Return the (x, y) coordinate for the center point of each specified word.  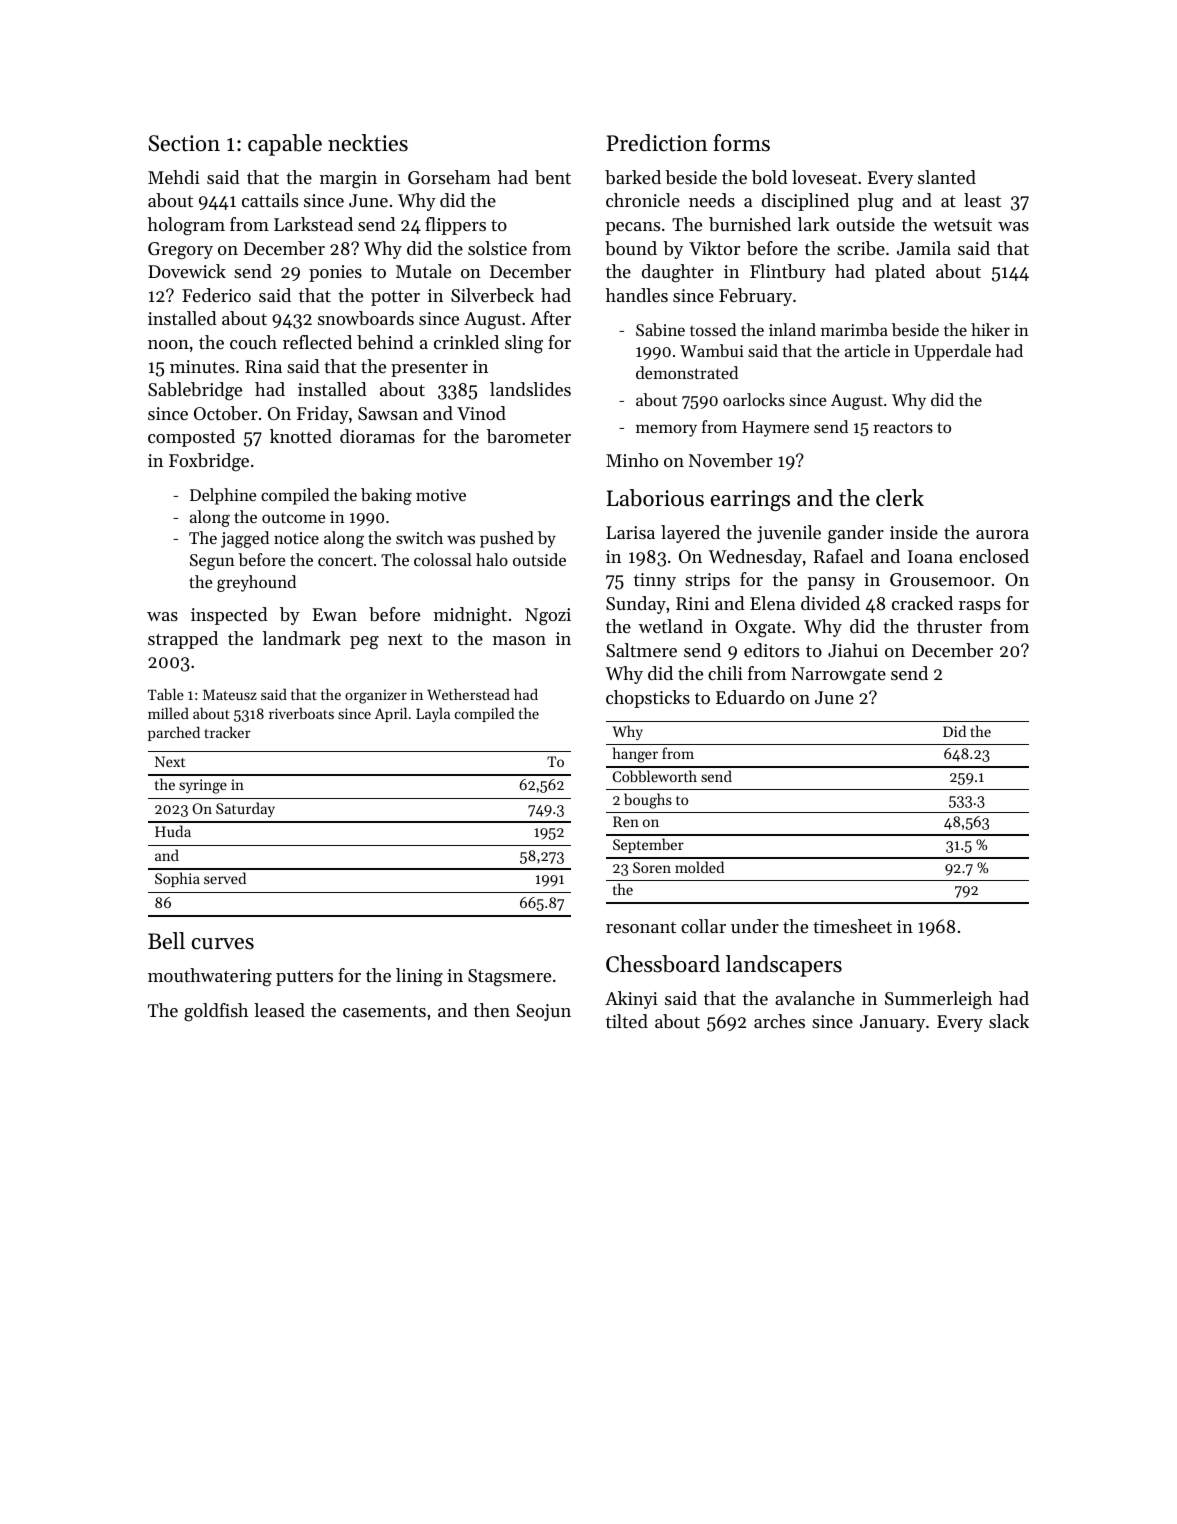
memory (666, 430)
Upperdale (952, 352)
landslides (530, 389)
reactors (903, 427)
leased (279, 1010)
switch (419, 537)
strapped (183, 640)
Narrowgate (838, 675)
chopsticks (648, 699)
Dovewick (187, 271)
